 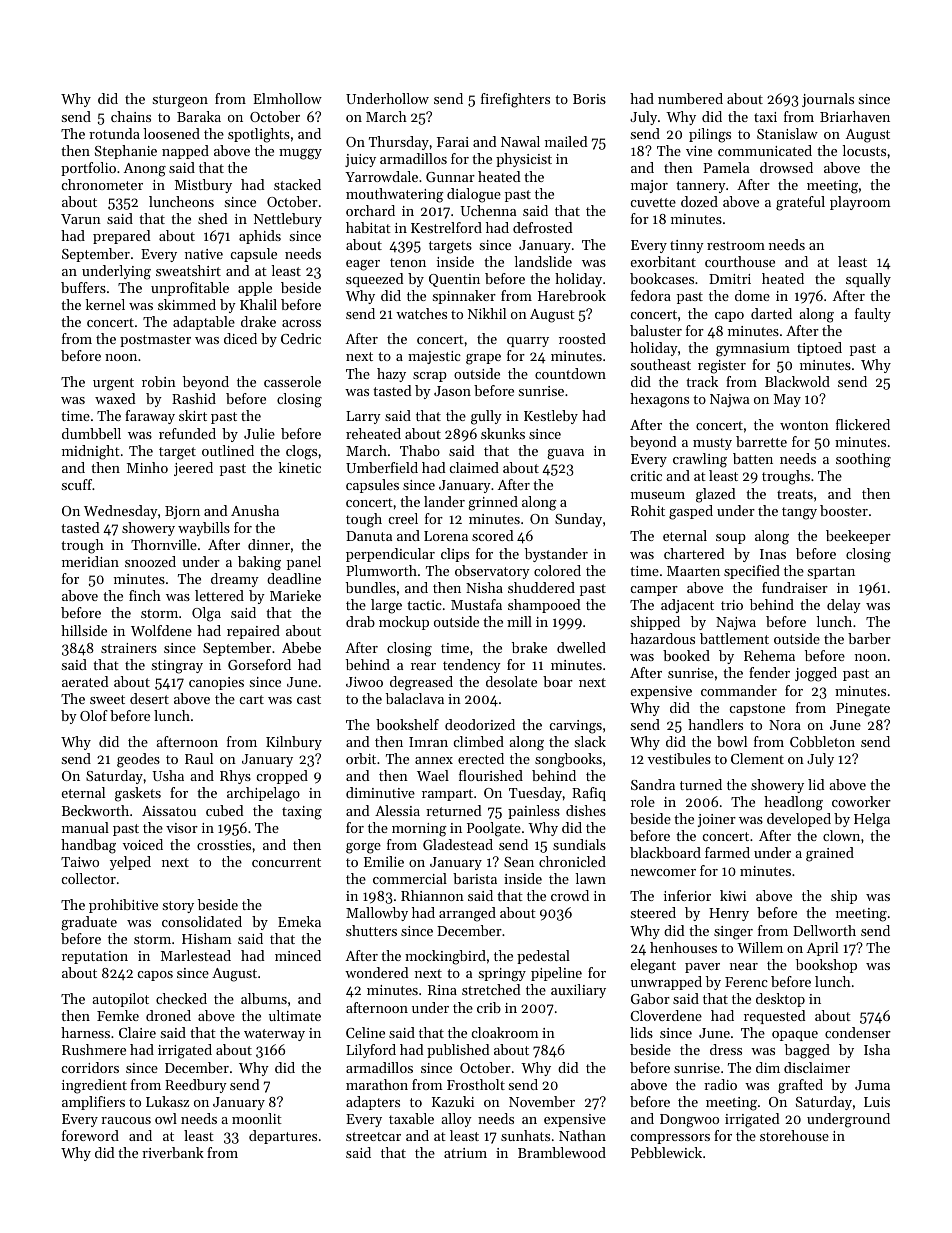 What do you see at coordinates (534, 812) in the screenshot?
I see `painless` at bounding box center [534, 812].
